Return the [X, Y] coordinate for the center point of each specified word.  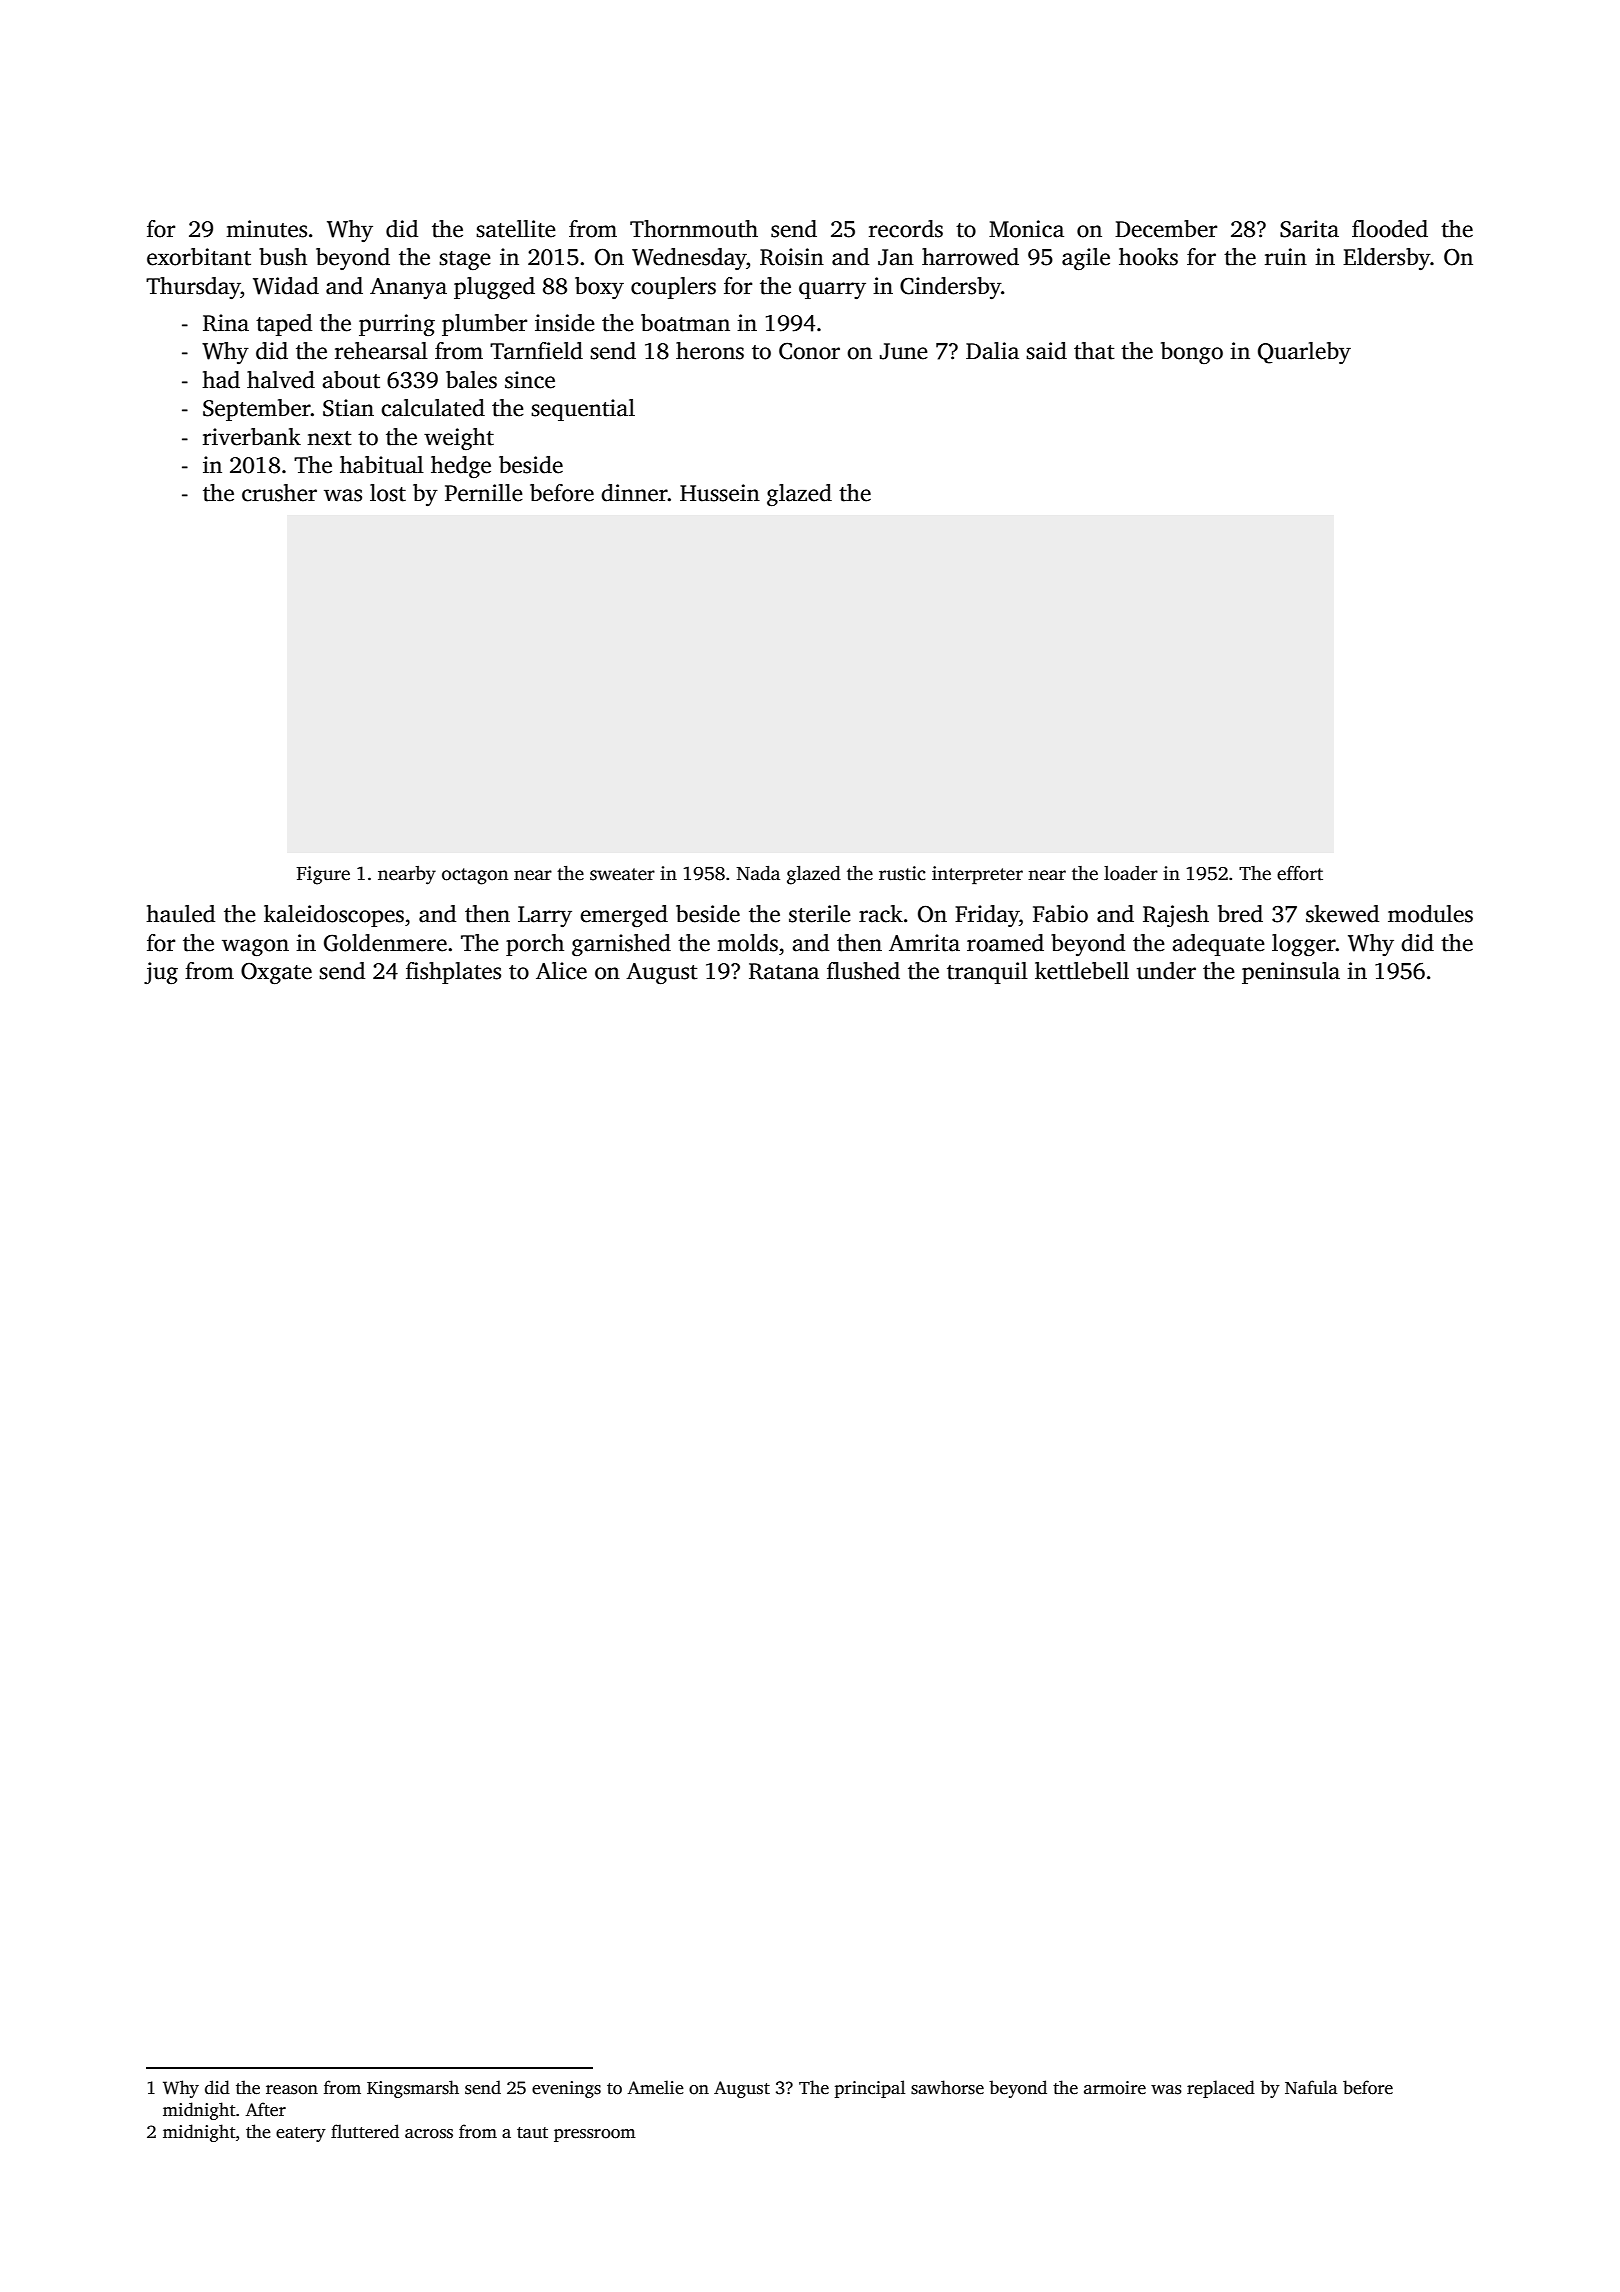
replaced [1221, 2089]
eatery [301, 2134]
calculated [433, 408]
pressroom [595, 2135]
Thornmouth [694, 229]
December [1166, 229]
